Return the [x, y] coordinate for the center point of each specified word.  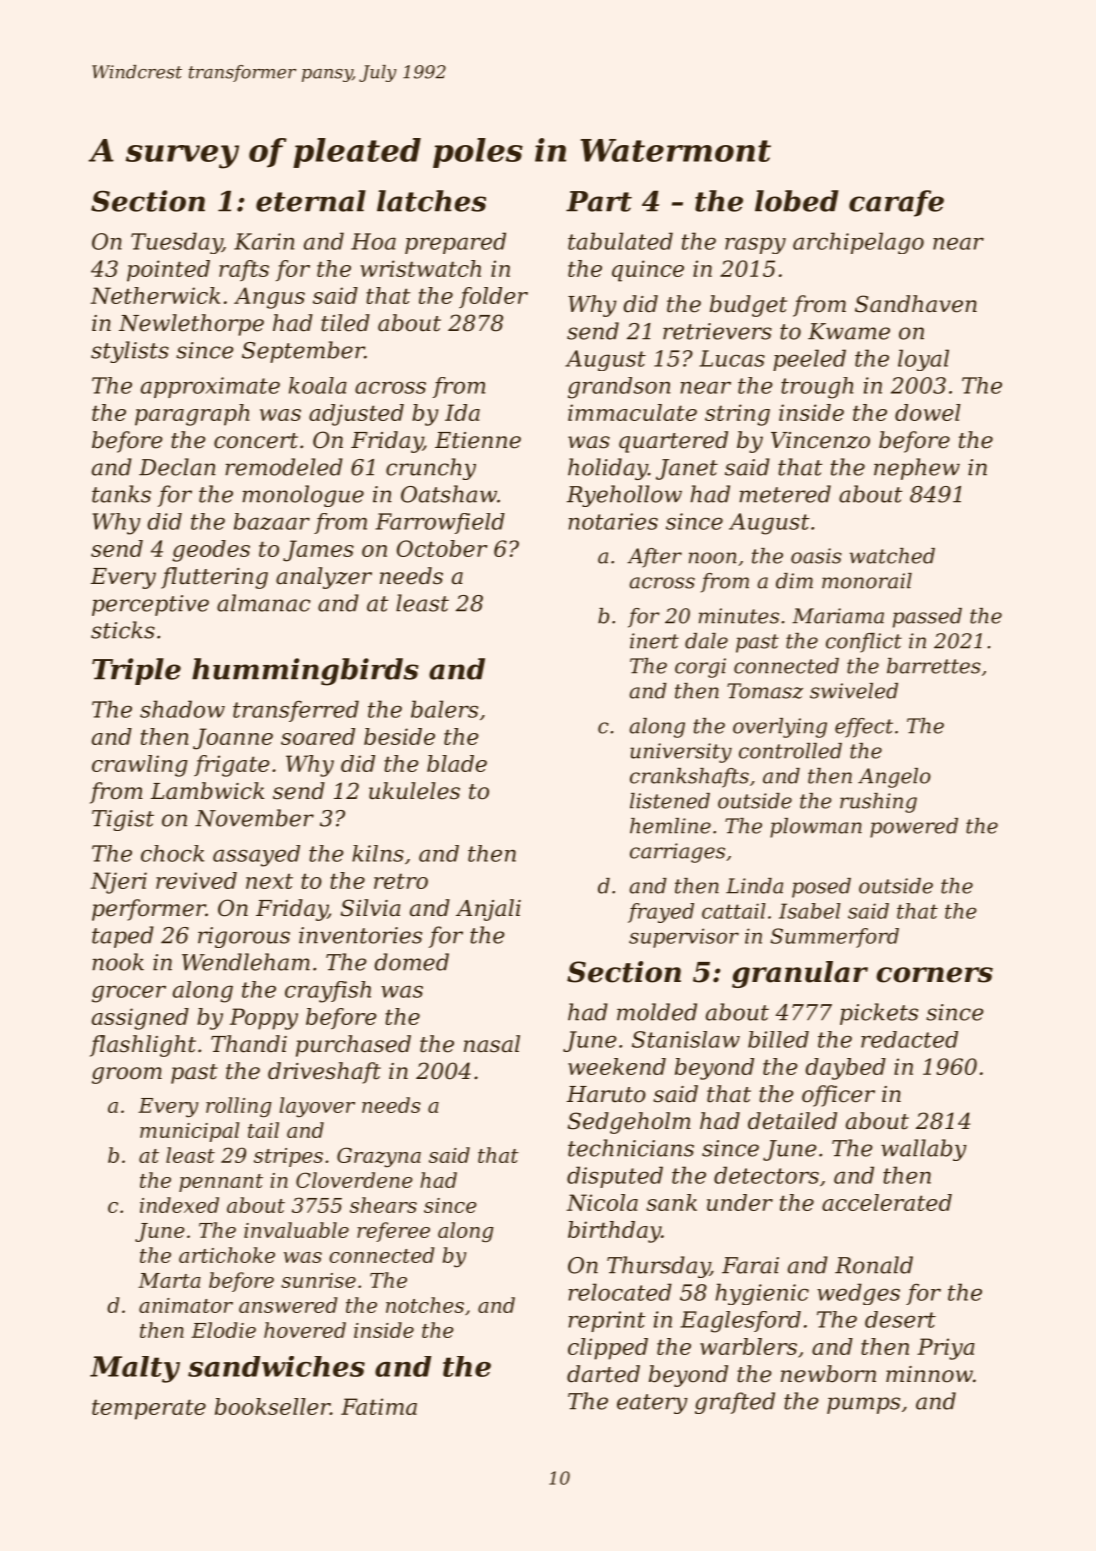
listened [670, 801]
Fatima [379, 1406]
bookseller [272, 1406]
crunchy [431, 469]
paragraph [192, 415]
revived [196, 880]
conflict [864, 643]
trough [817, 388]
